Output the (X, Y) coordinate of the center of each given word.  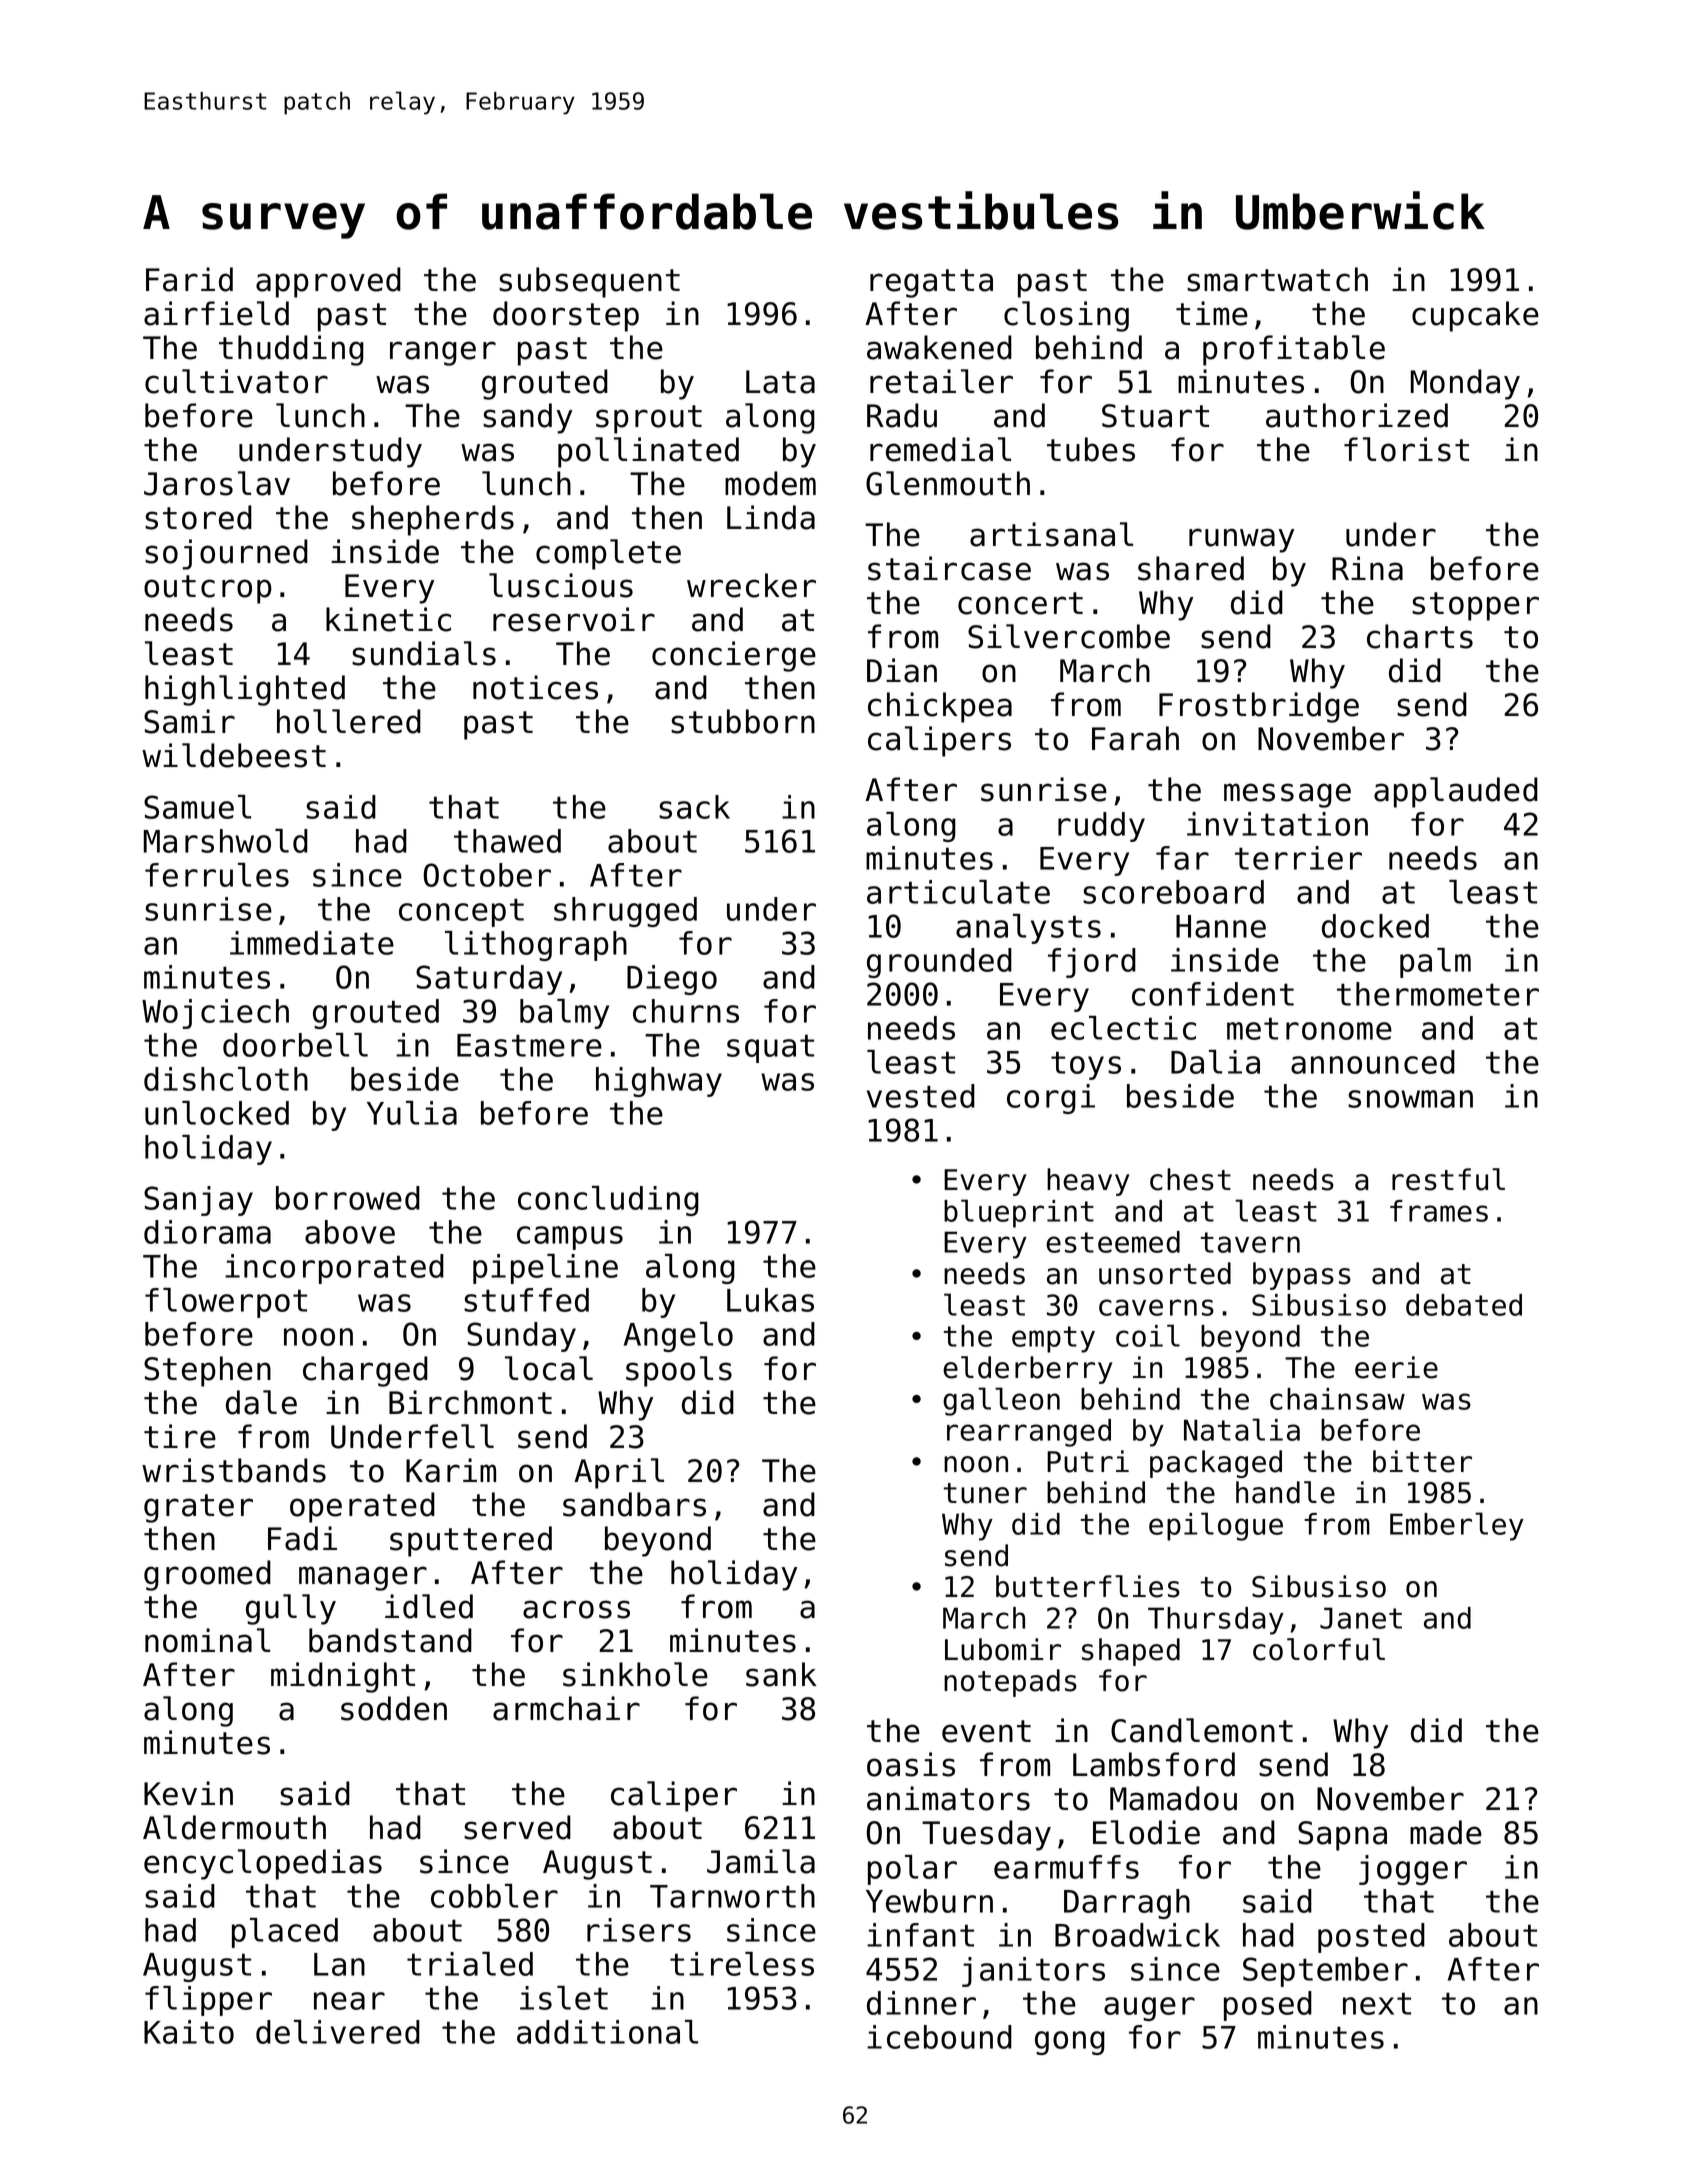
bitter (1422, 1461)
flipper (208, 2001)
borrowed (348, 1198)
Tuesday (986, 1835)
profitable (1294, 350)
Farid (189, 279)
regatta (931, 283)
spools (679, 1371)
